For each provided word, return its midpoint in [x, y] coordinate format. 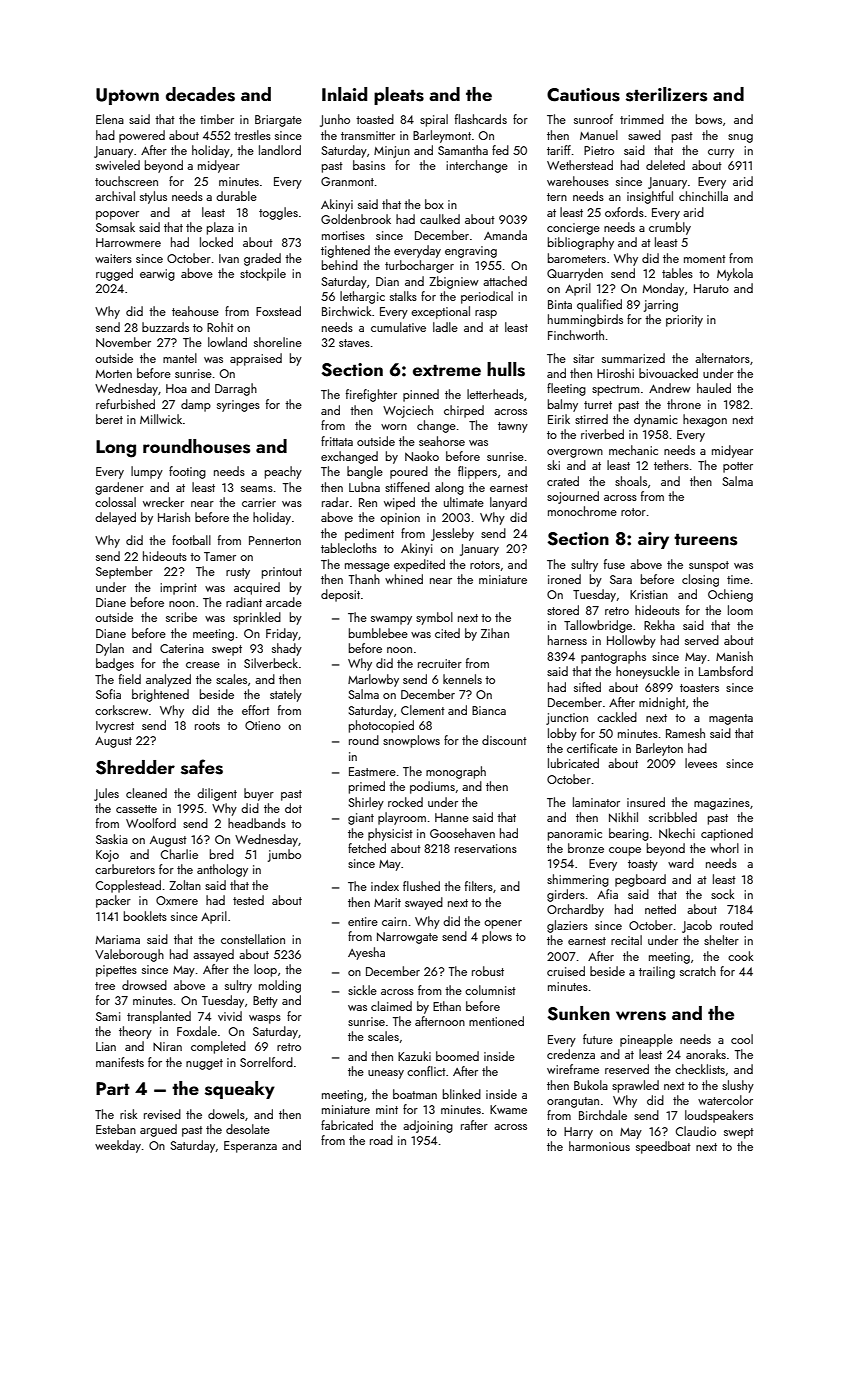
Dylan [110, 649]
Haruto [711, 288]
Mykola [735, 274]
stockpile [263, 274]
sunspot [709, 566]
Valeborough [129, 955]
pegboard [640, 880]
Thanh [364, 579]
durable [236, 196]
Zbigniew [454, 282]
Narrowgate [407, 938]
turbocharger [419, 266]
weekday [118, 1146]
